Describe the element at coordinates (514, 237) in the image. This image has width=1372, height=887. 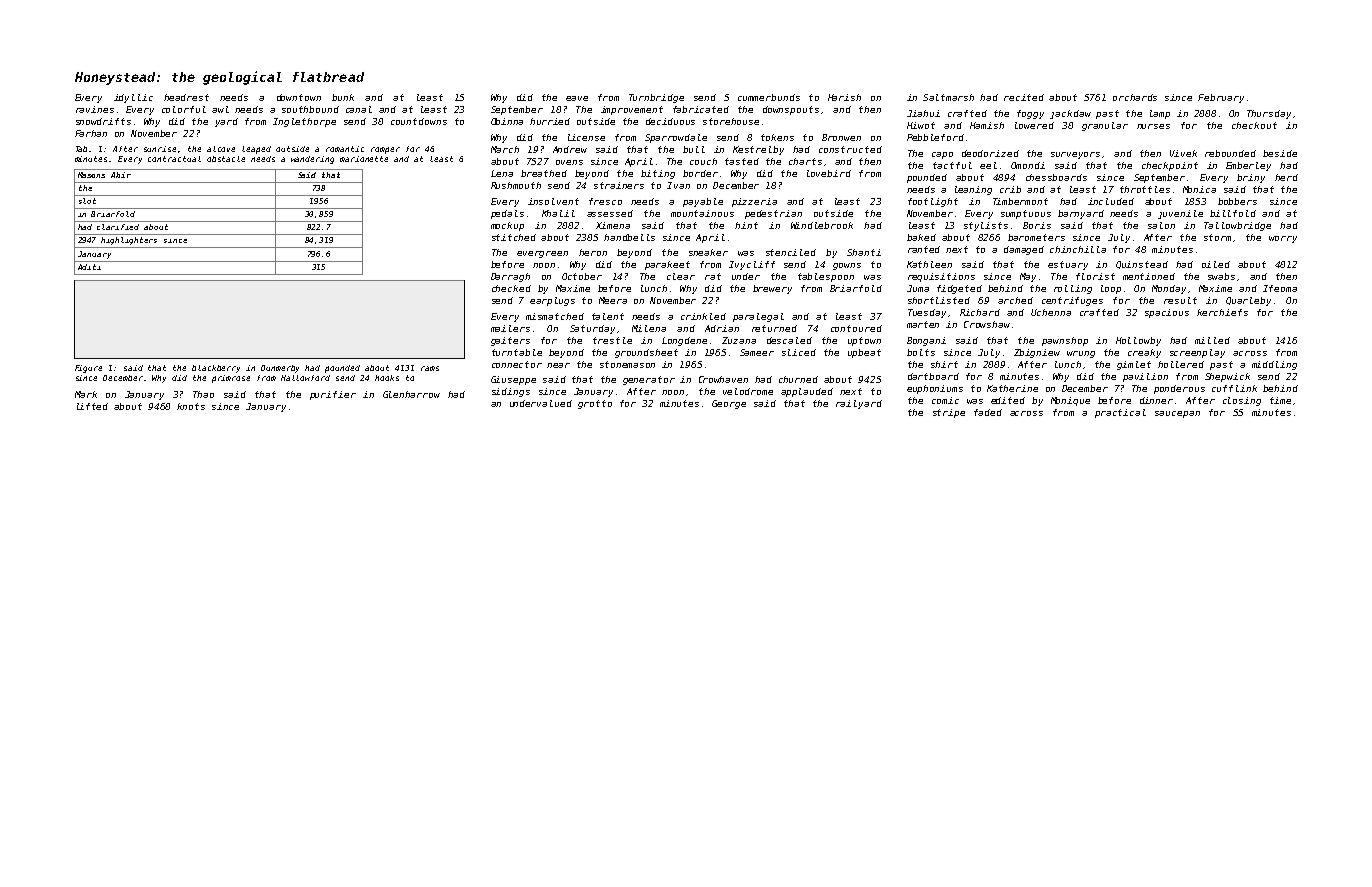
I see `stitched` at that location.
